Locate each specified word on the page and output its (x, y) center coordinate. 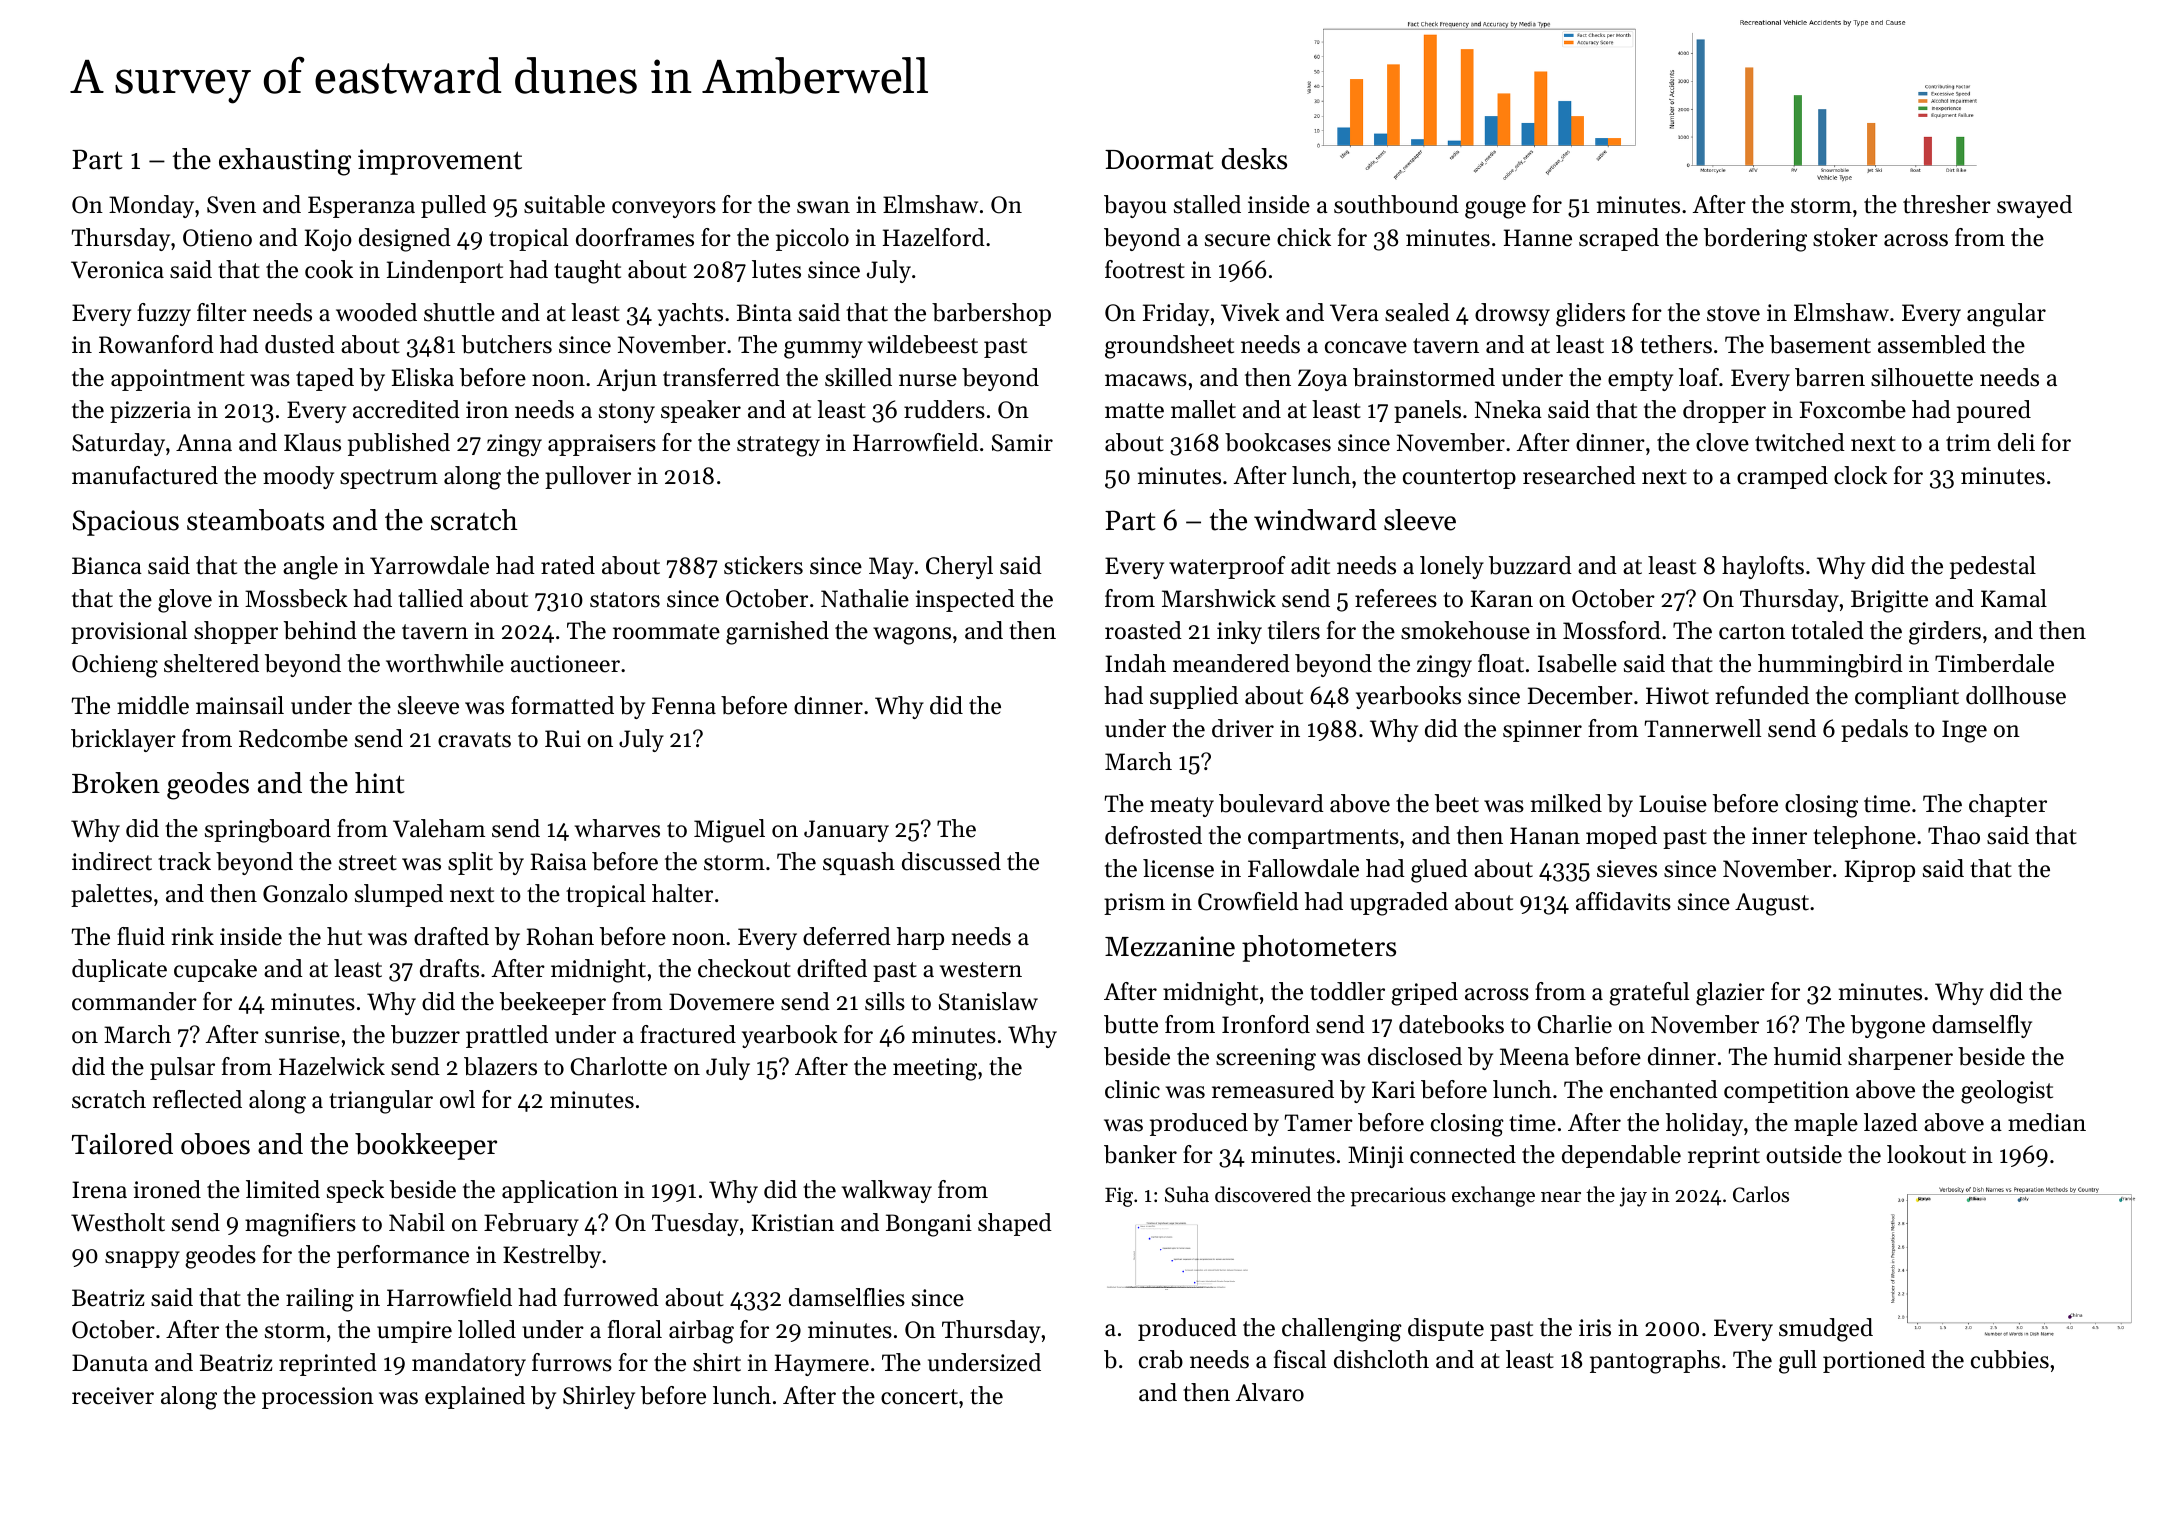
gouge (1495, 210)
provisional (129, 632)
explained (475, 1397)
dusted (300, 344)
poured (1994, 411)
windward (1315, 520)
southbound (1396, 204)
